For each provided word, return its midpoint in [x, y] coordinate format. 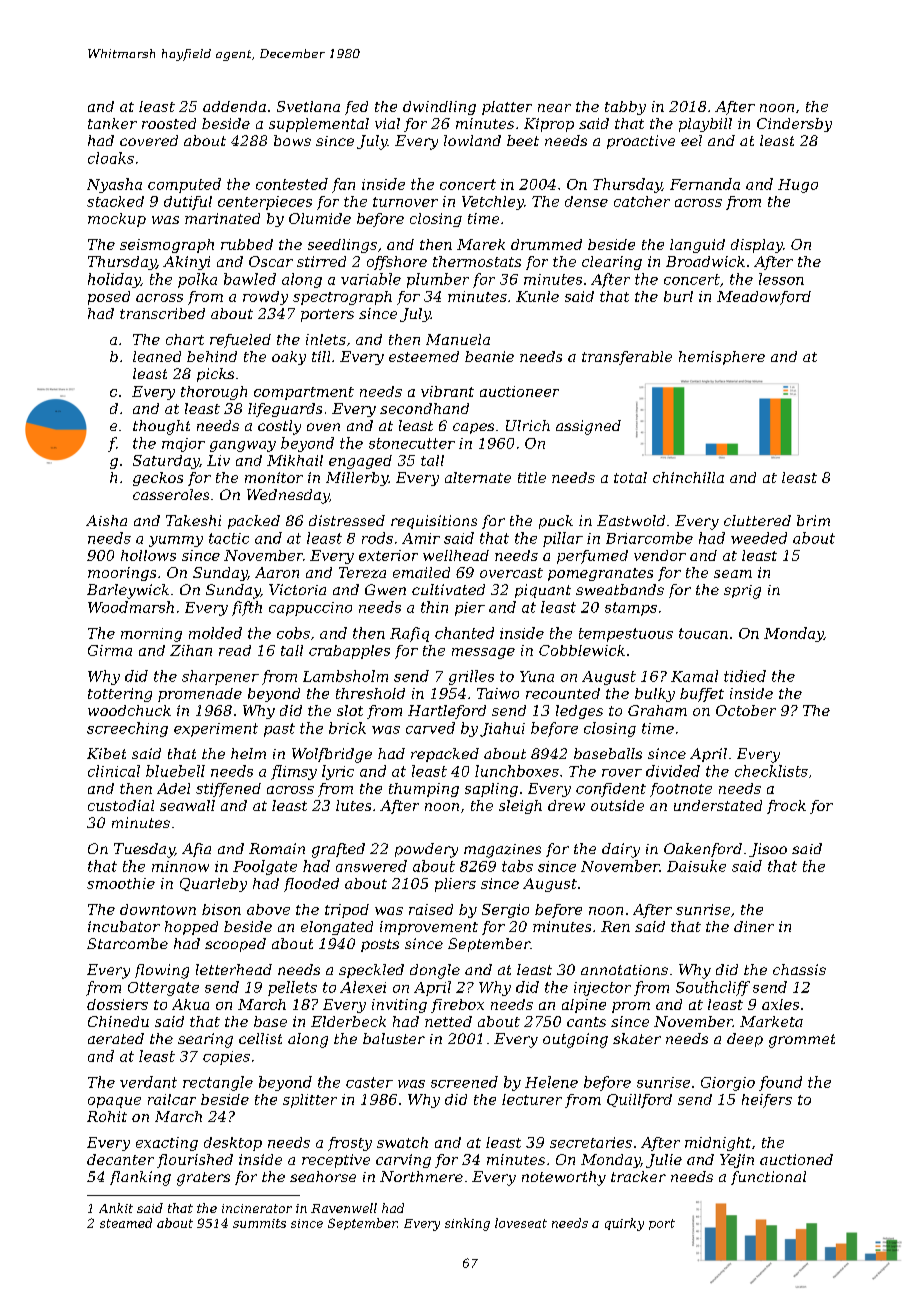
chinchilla [688, 477]
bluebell [175, 771]
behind [212, 356]
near [554, 108]
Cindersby [794, 125]
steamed [126, 1223]
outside [617, 805]
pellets [292, 988]
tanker [112, 123]
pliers [455, 885]
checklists [771, 771]
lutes [353, 805]
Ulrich [528, 425]
